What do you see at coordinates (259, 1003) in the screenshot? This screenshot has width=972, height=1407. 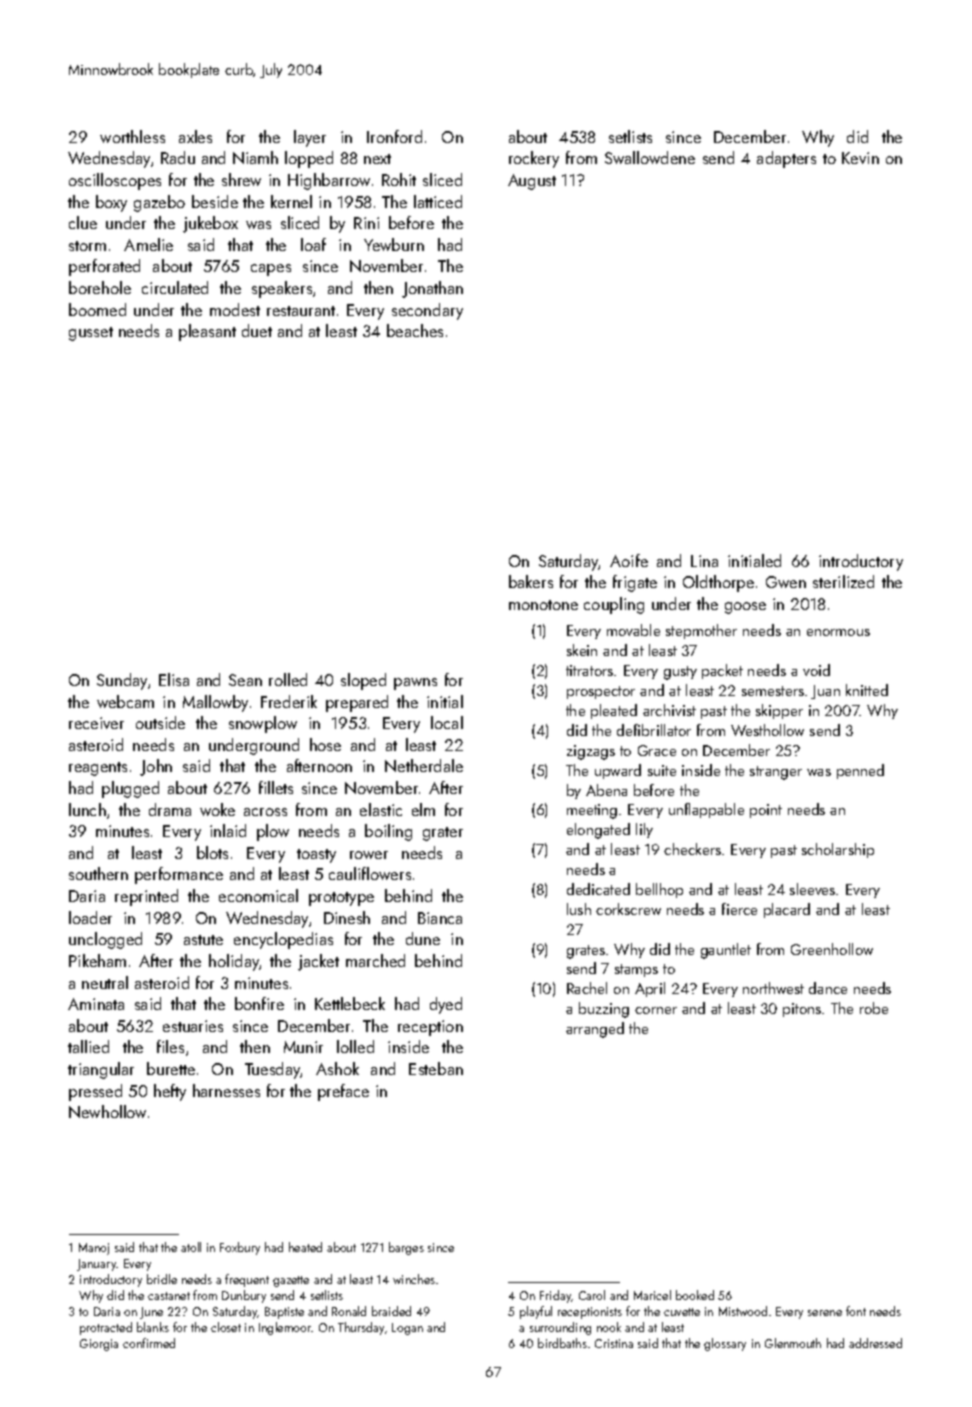 I see `bonfire` at bounding box center [259, 1003].
